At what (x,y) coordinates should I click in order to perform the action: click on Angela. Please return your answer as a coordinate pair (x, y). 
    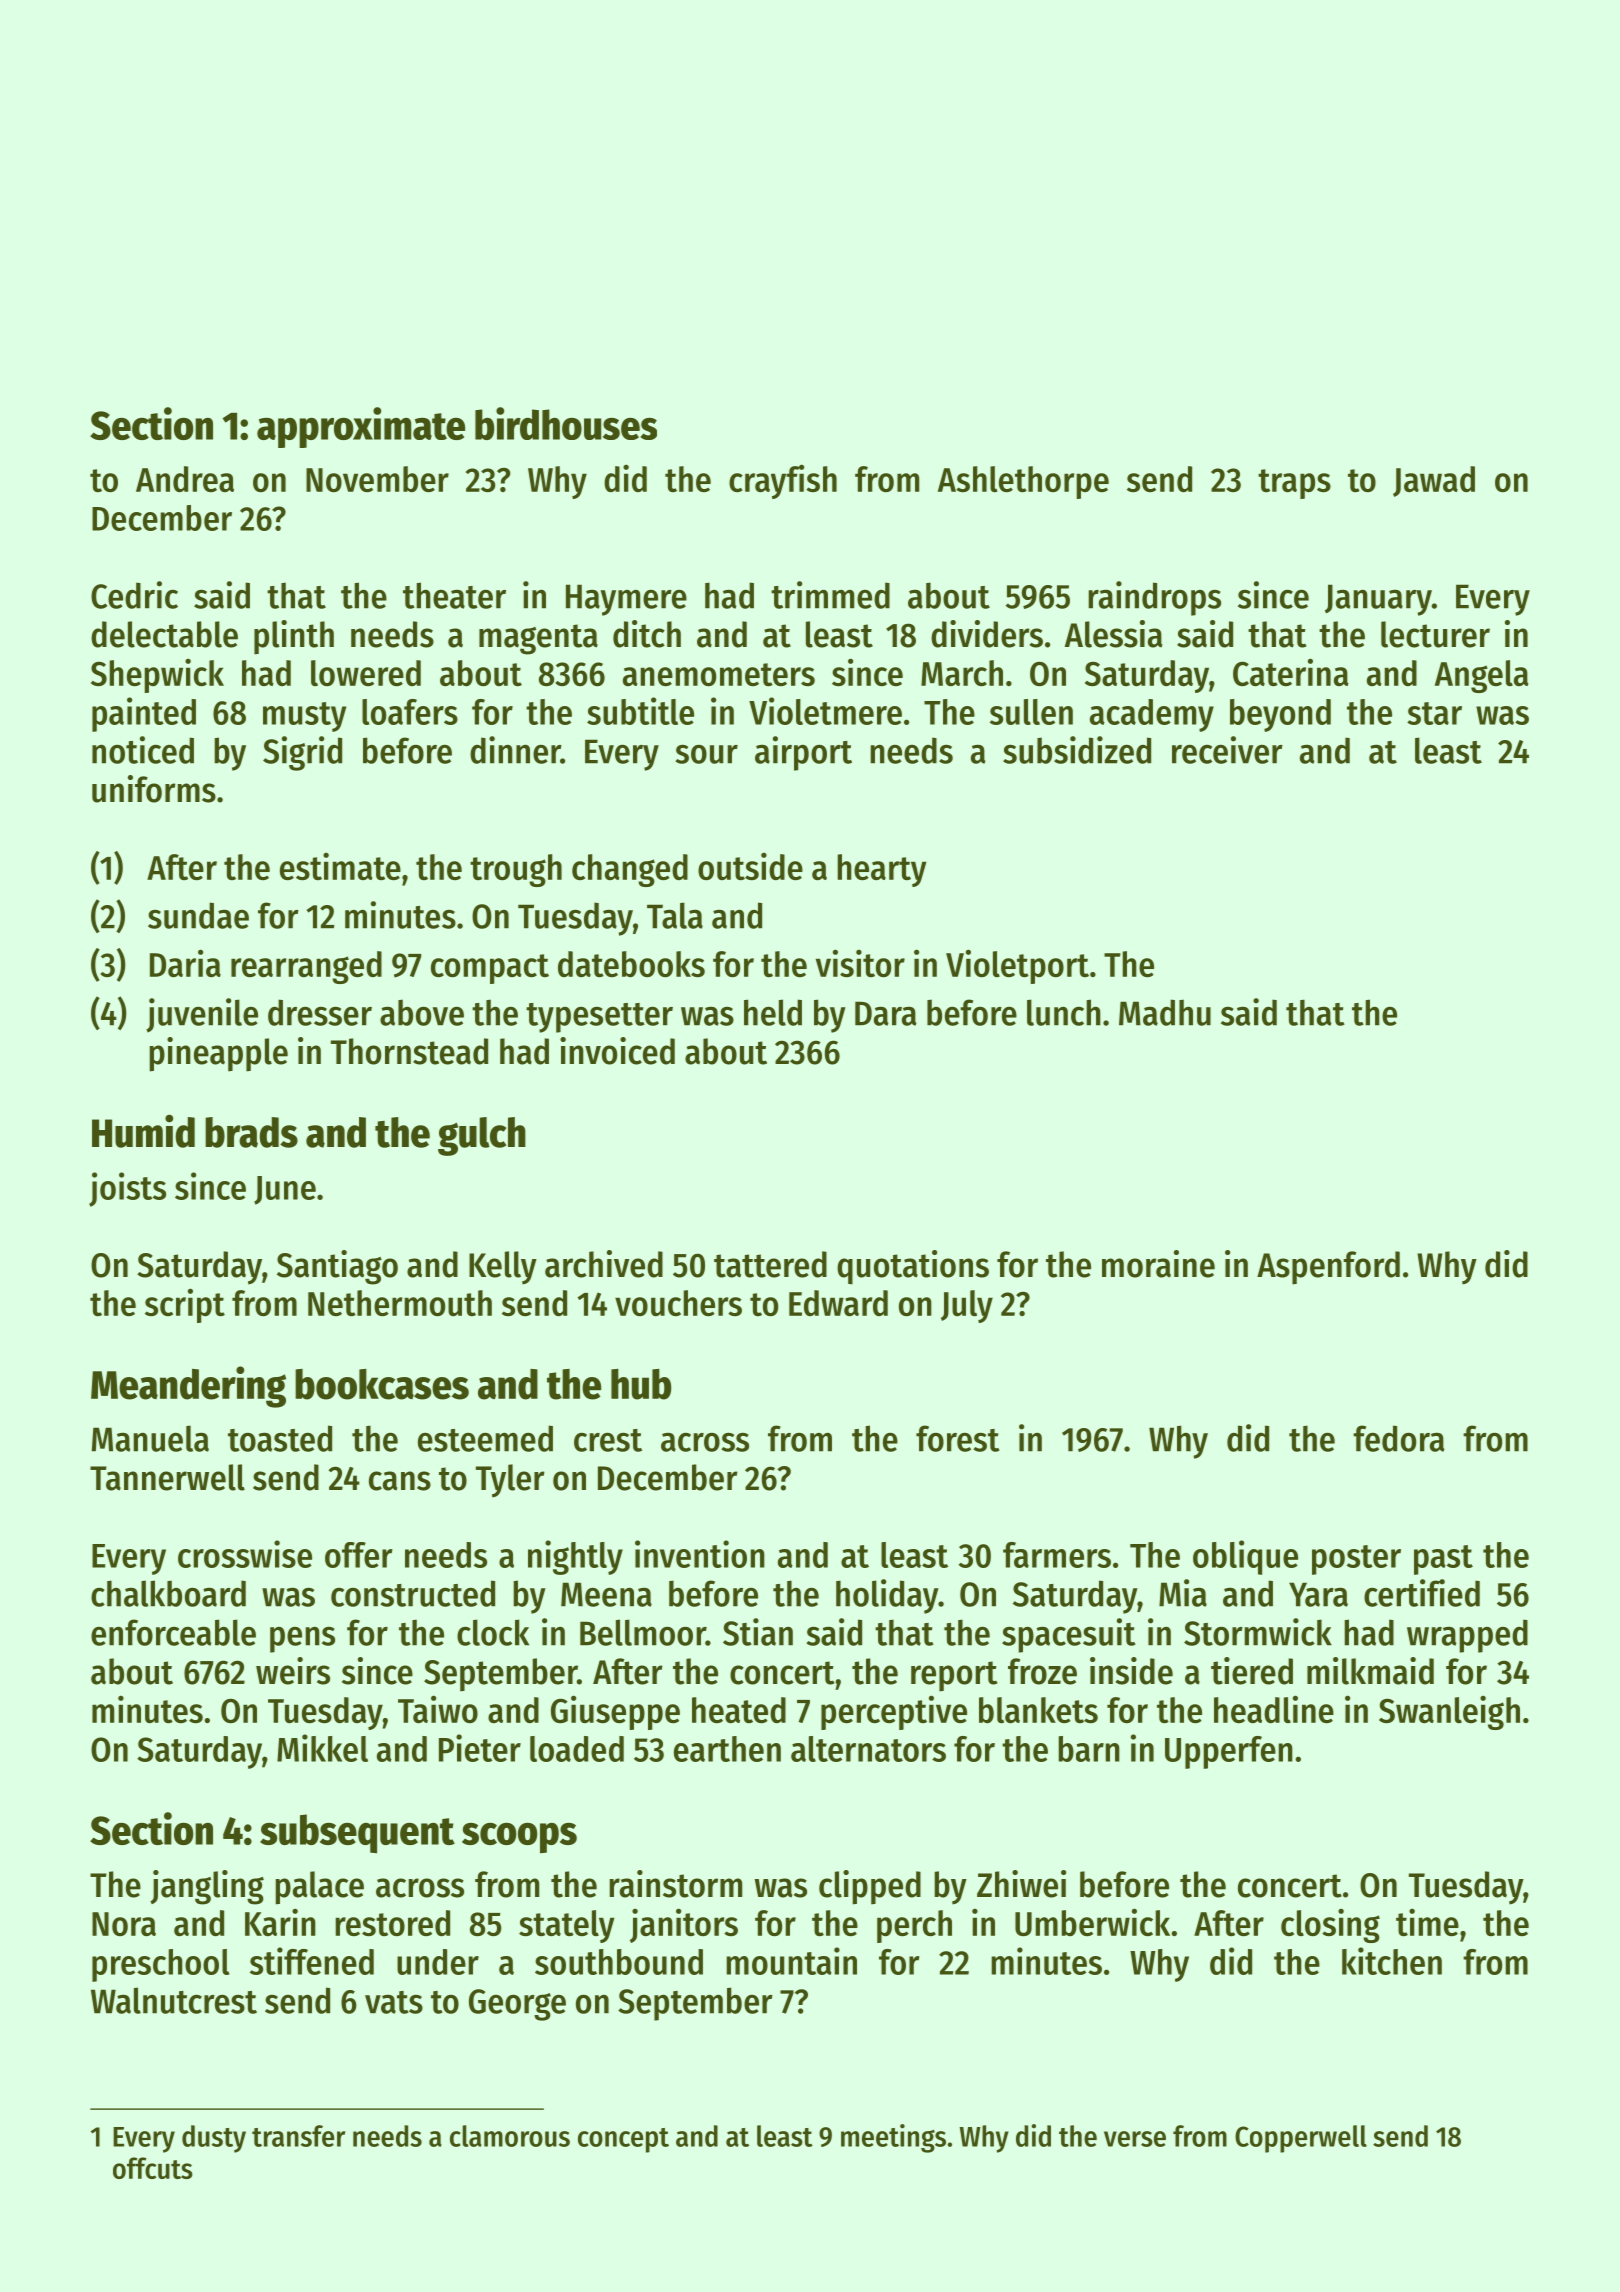
    Looking at the image, I should click on (1482, 676).
